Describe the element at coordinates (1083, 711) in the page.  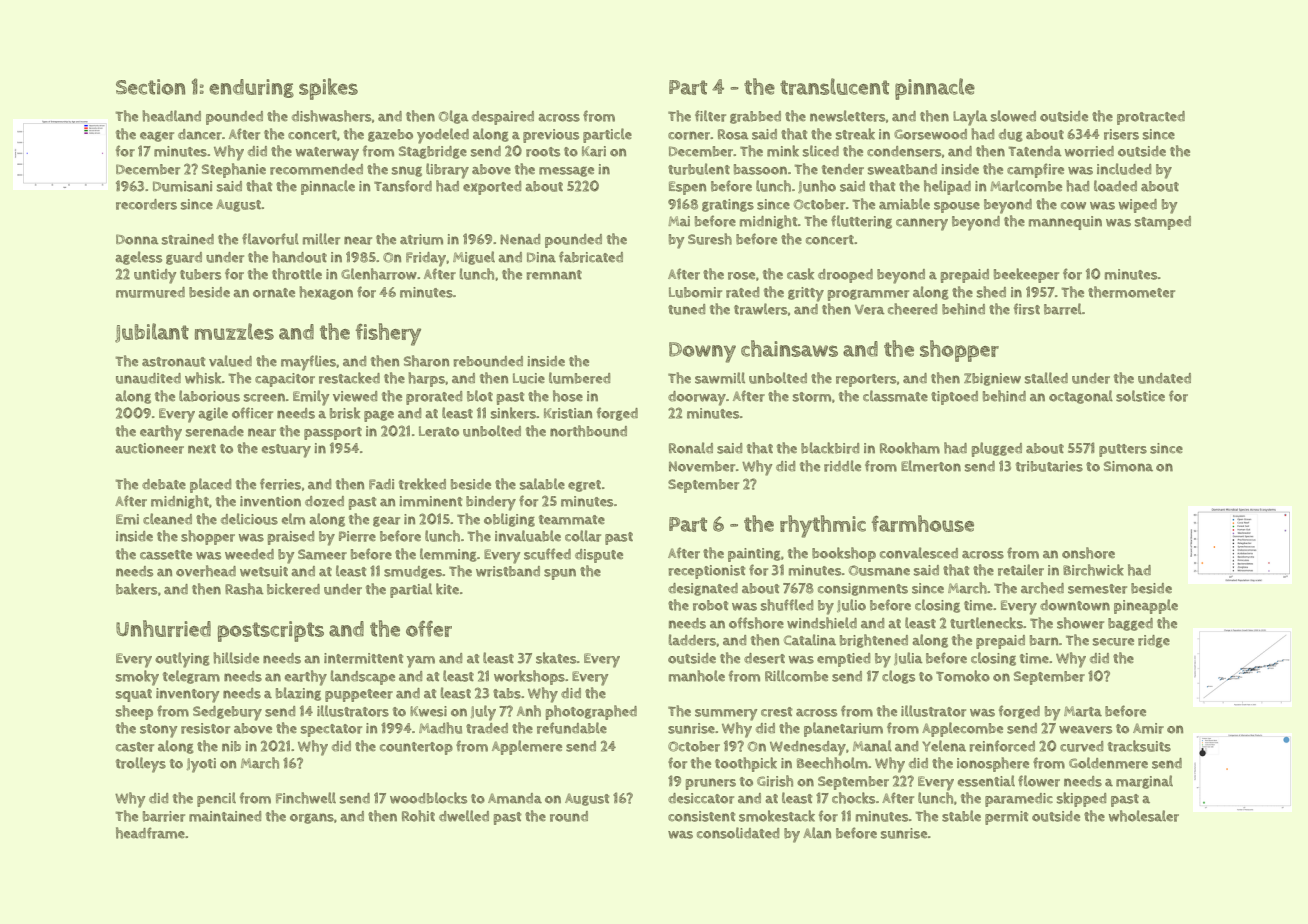
I see `Marta` at that location.
